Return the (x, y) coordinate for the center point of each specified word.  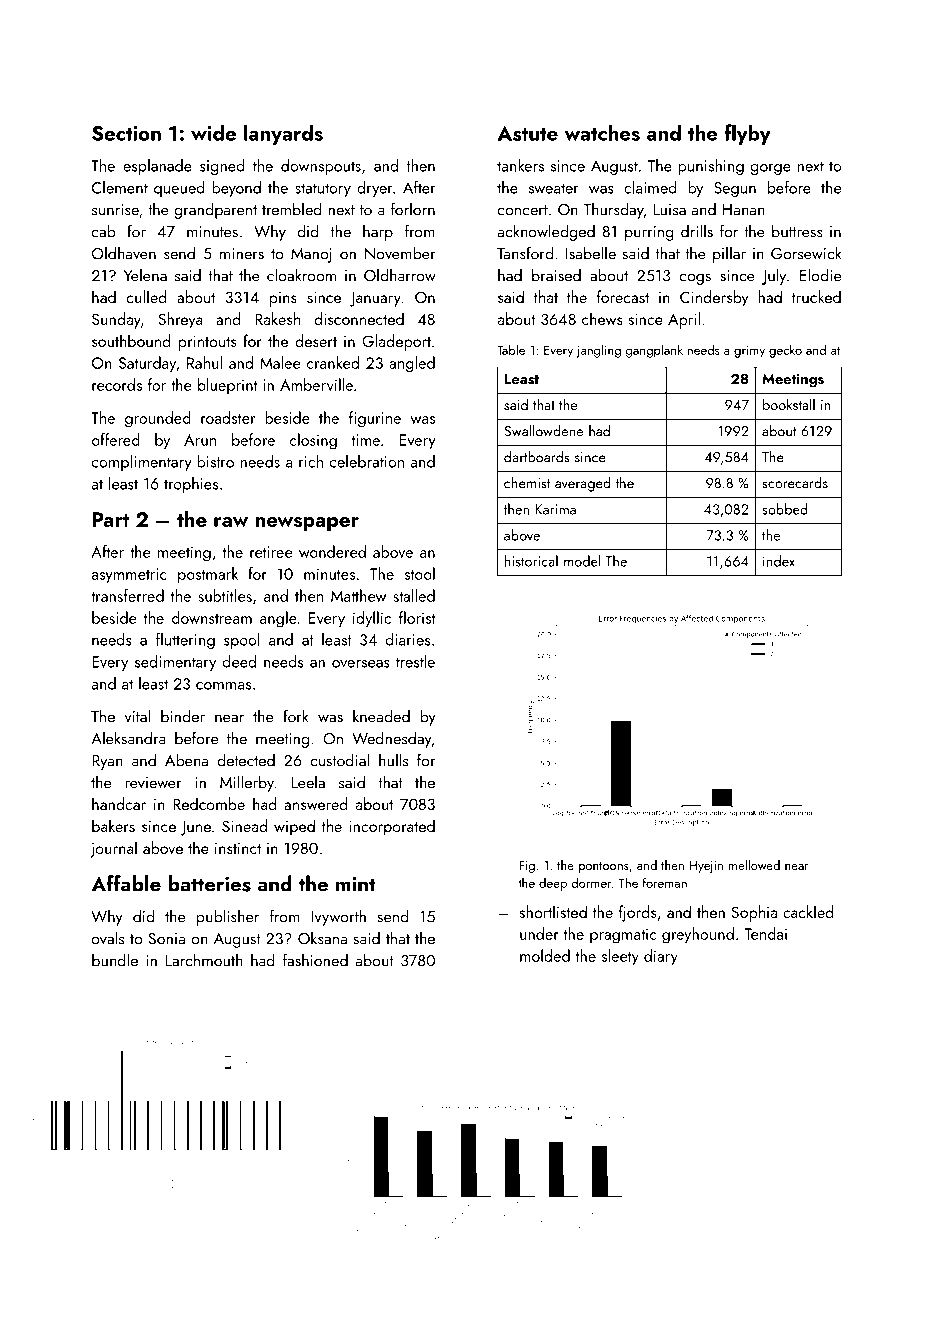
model (582, 561)
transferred (127, 595)
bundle (115, 960)
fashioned (315, 960)
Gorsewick (806, 253)
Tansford (525, 253)
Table (511, 349)
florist (417, 617)
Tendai (765, 933)
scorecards (795, 483)
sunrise (115, 210)
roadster (228, 417)
